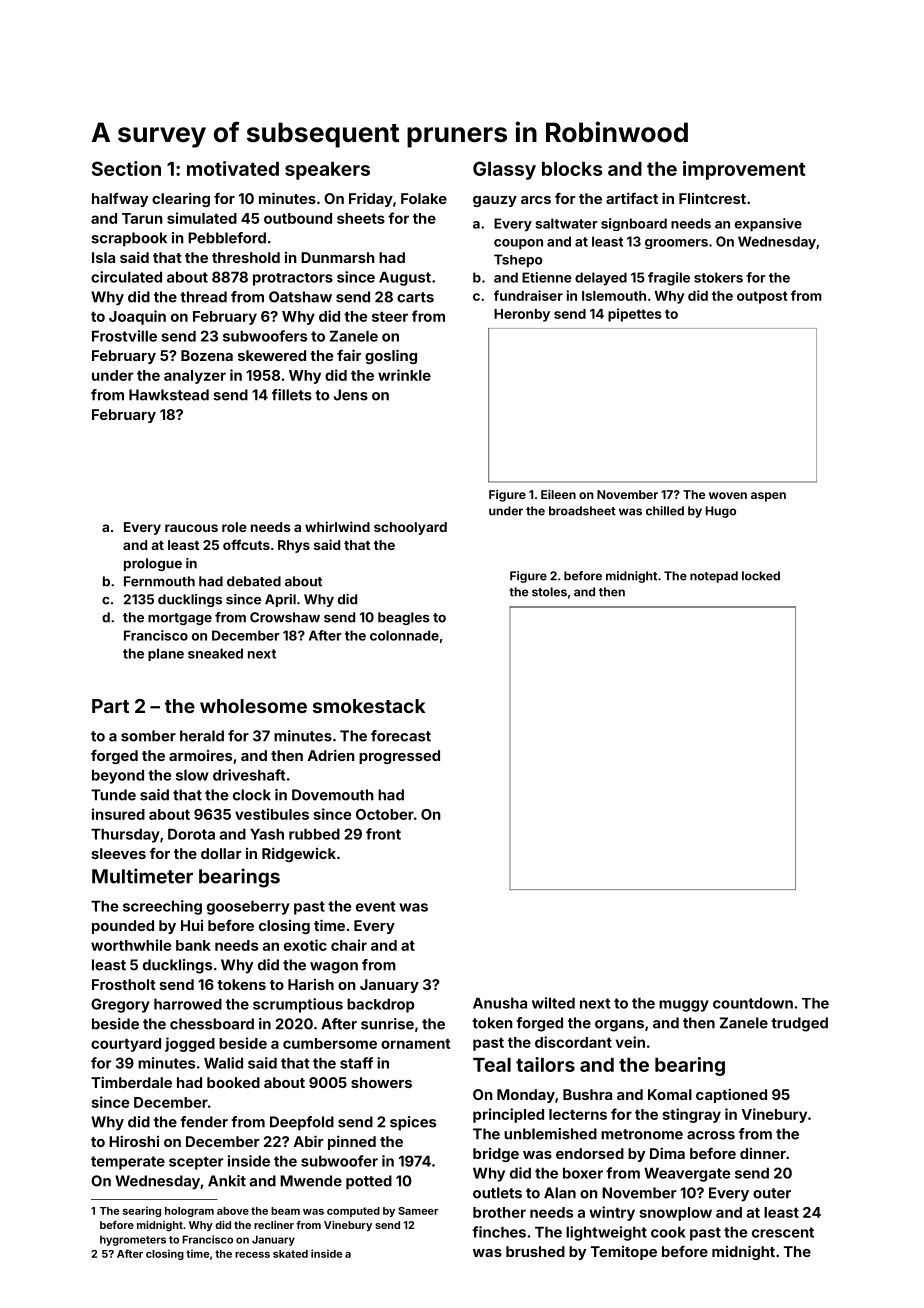  Describe the element at coordinates (294, 546) in the screenshot. I see `Rhys` at that location.
